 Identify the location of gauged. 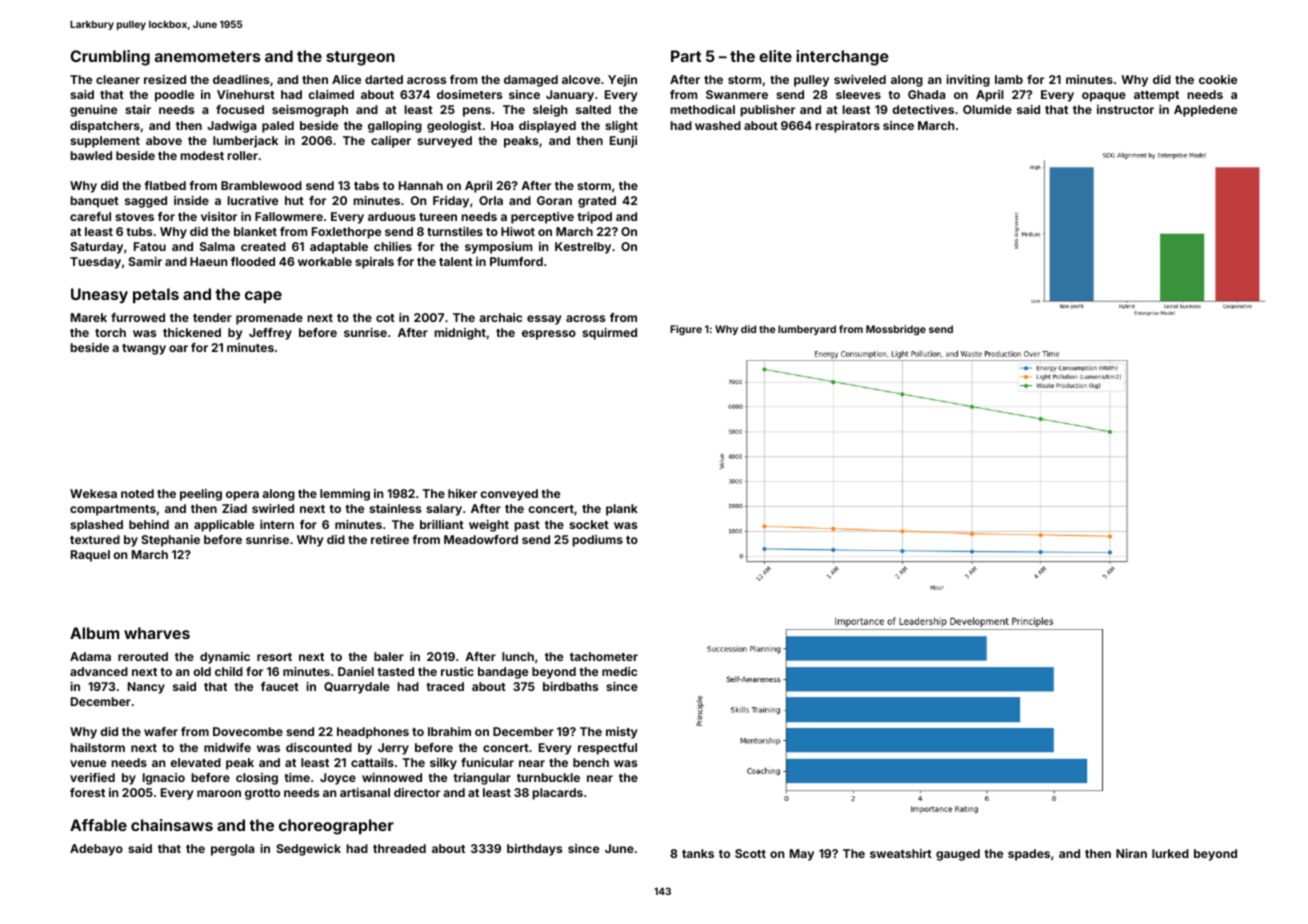
(958, 855).
